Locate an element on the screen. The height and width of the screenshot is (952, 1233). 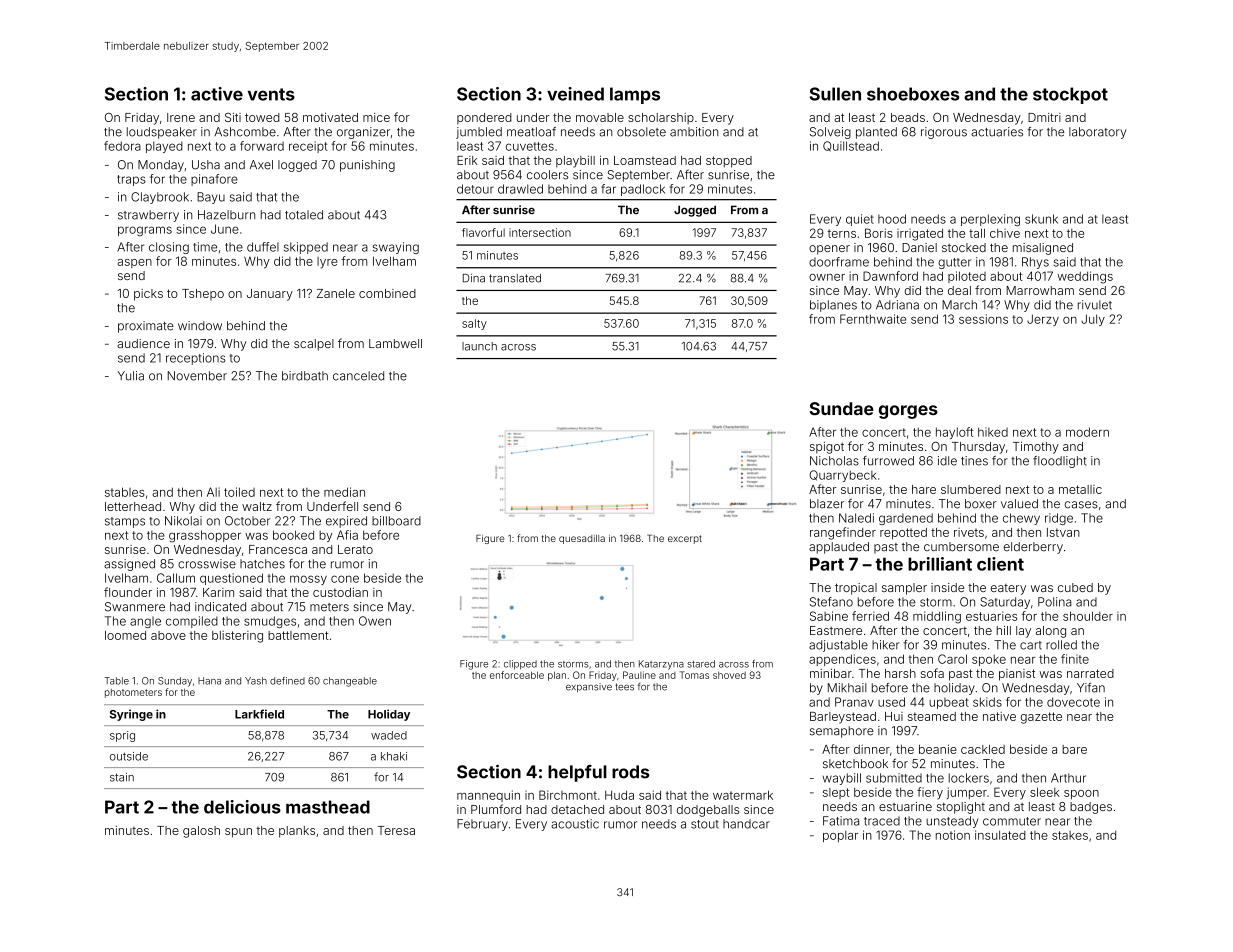
hayloft is located at coordinates (955, 433).
